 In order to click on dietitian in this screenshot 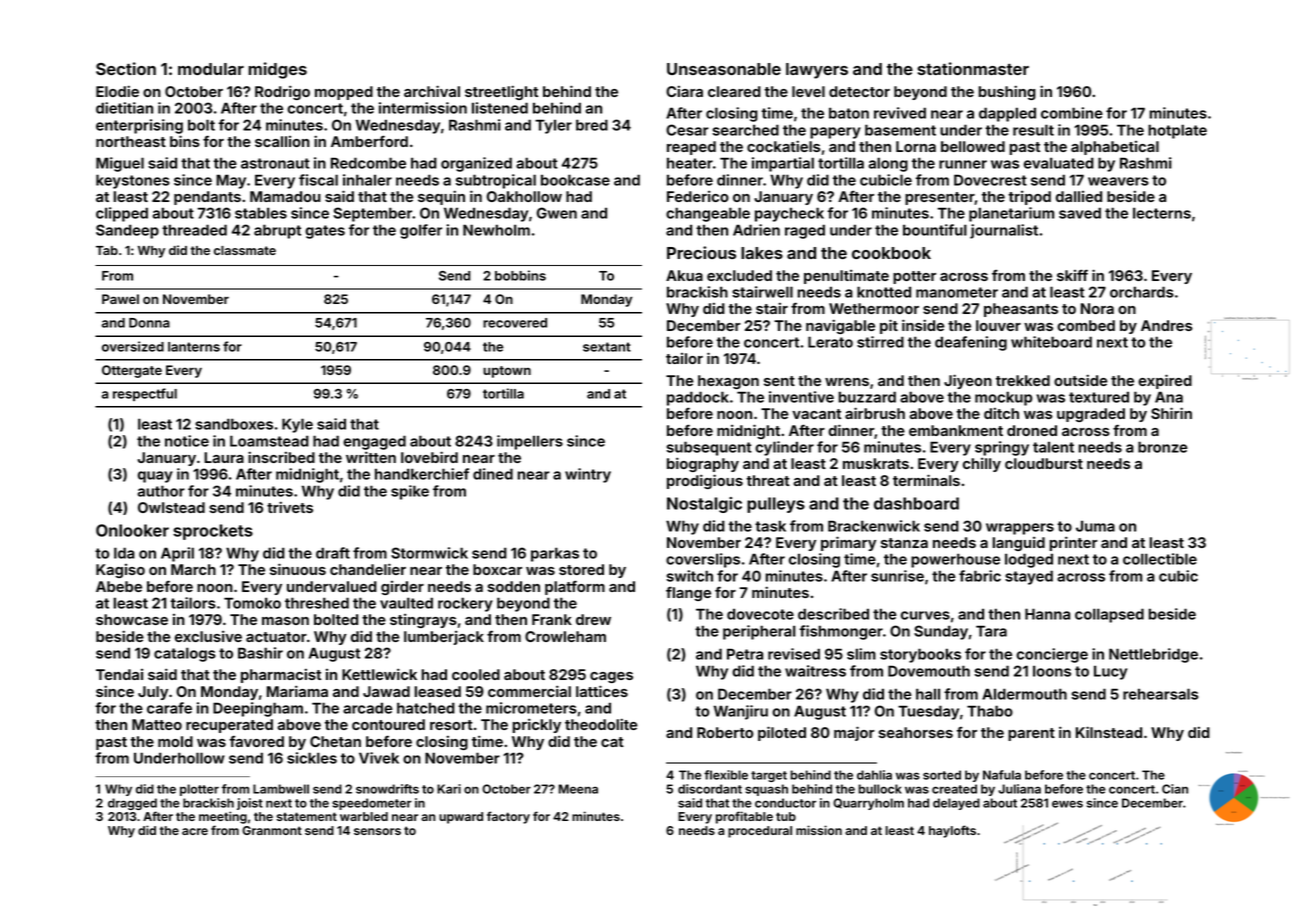, I will do `click(124, 108)`.
